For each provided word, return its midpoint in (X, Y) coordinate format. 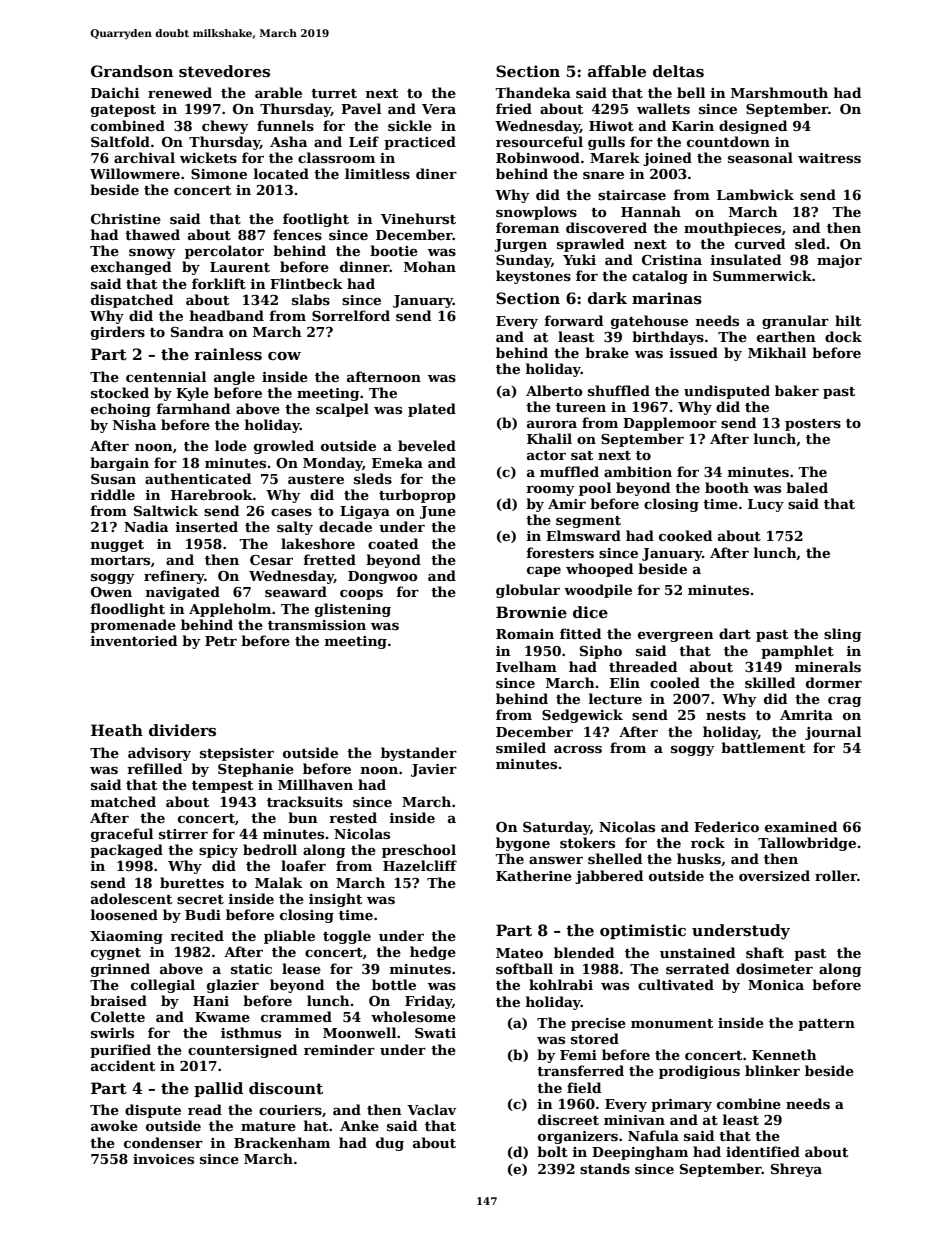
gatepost (123, 111)
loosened (124, 914)
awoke (114, 1125)
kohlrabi (561, 984)
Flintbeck (306, 283)
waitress (829, 158)
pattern (826, 1025)
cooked (685, 535)
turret (334, 93)
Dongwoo (383, 577)
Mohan (430, 266)
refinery (174, 577)
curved (760, 243)
